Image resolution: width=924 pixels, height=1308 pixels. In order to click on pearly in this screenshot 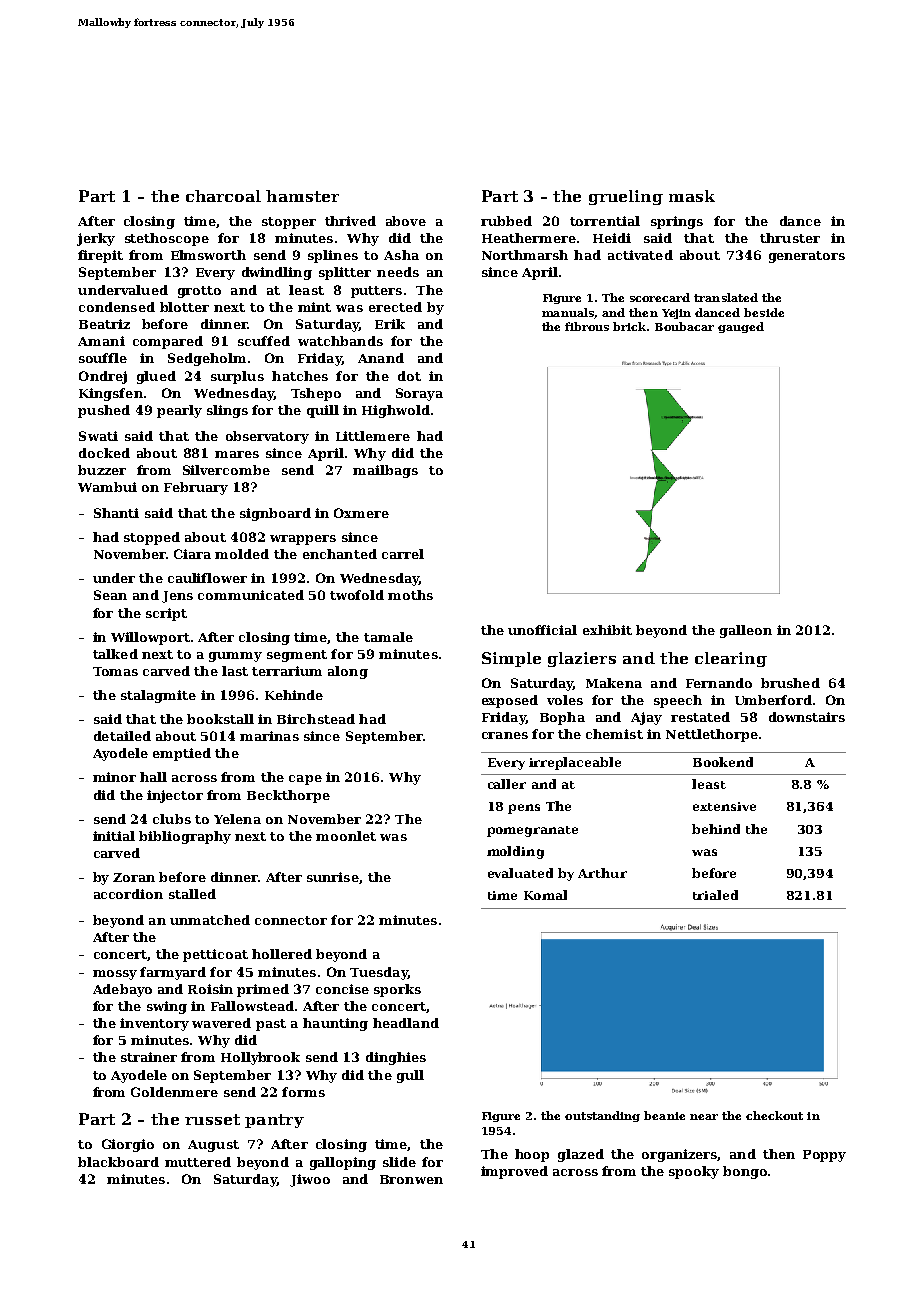, I will do `click(179, 411)`.
